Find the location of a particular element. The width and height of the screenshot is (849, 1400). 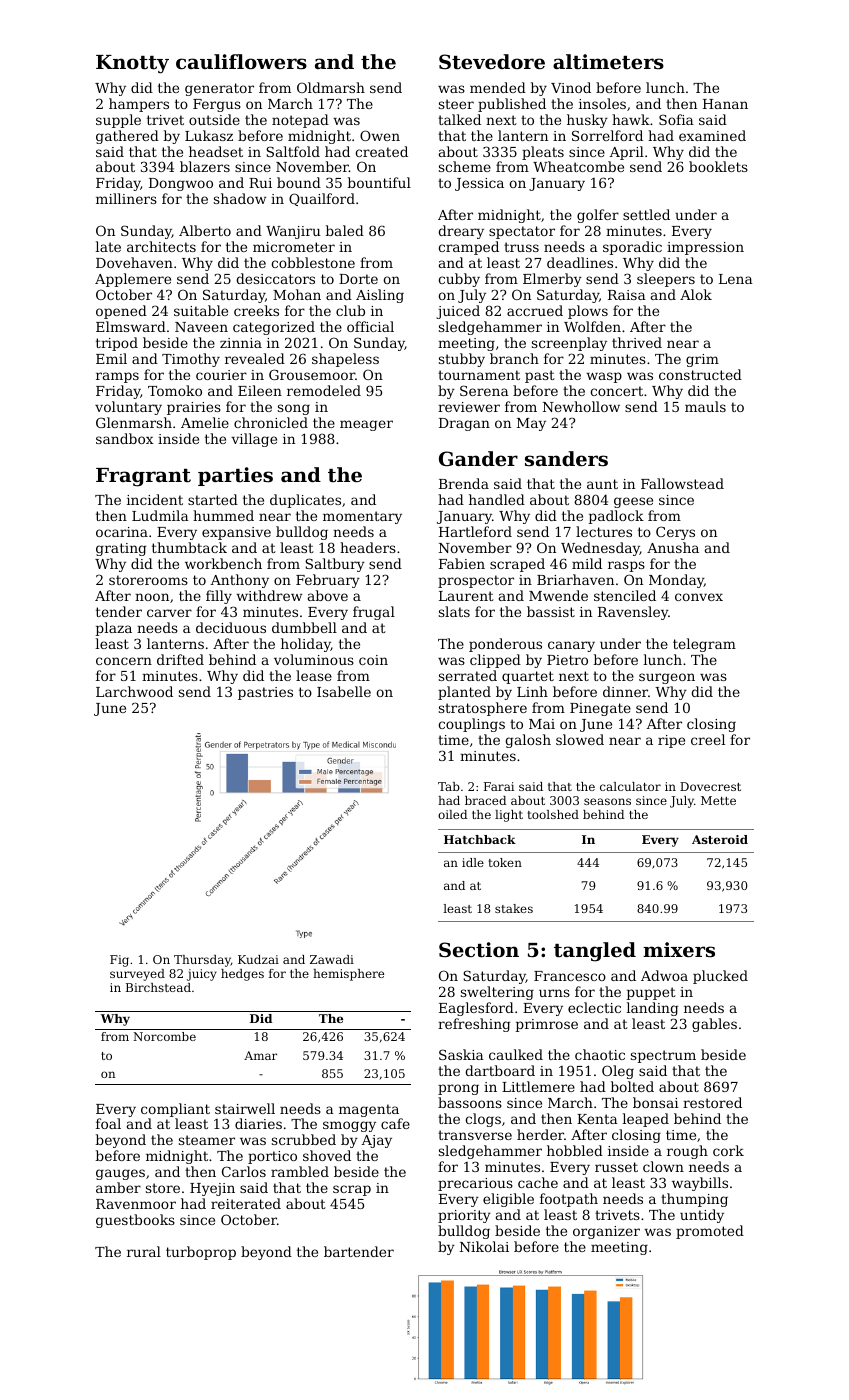

Stevedore is located at coordinates (492, 62).
